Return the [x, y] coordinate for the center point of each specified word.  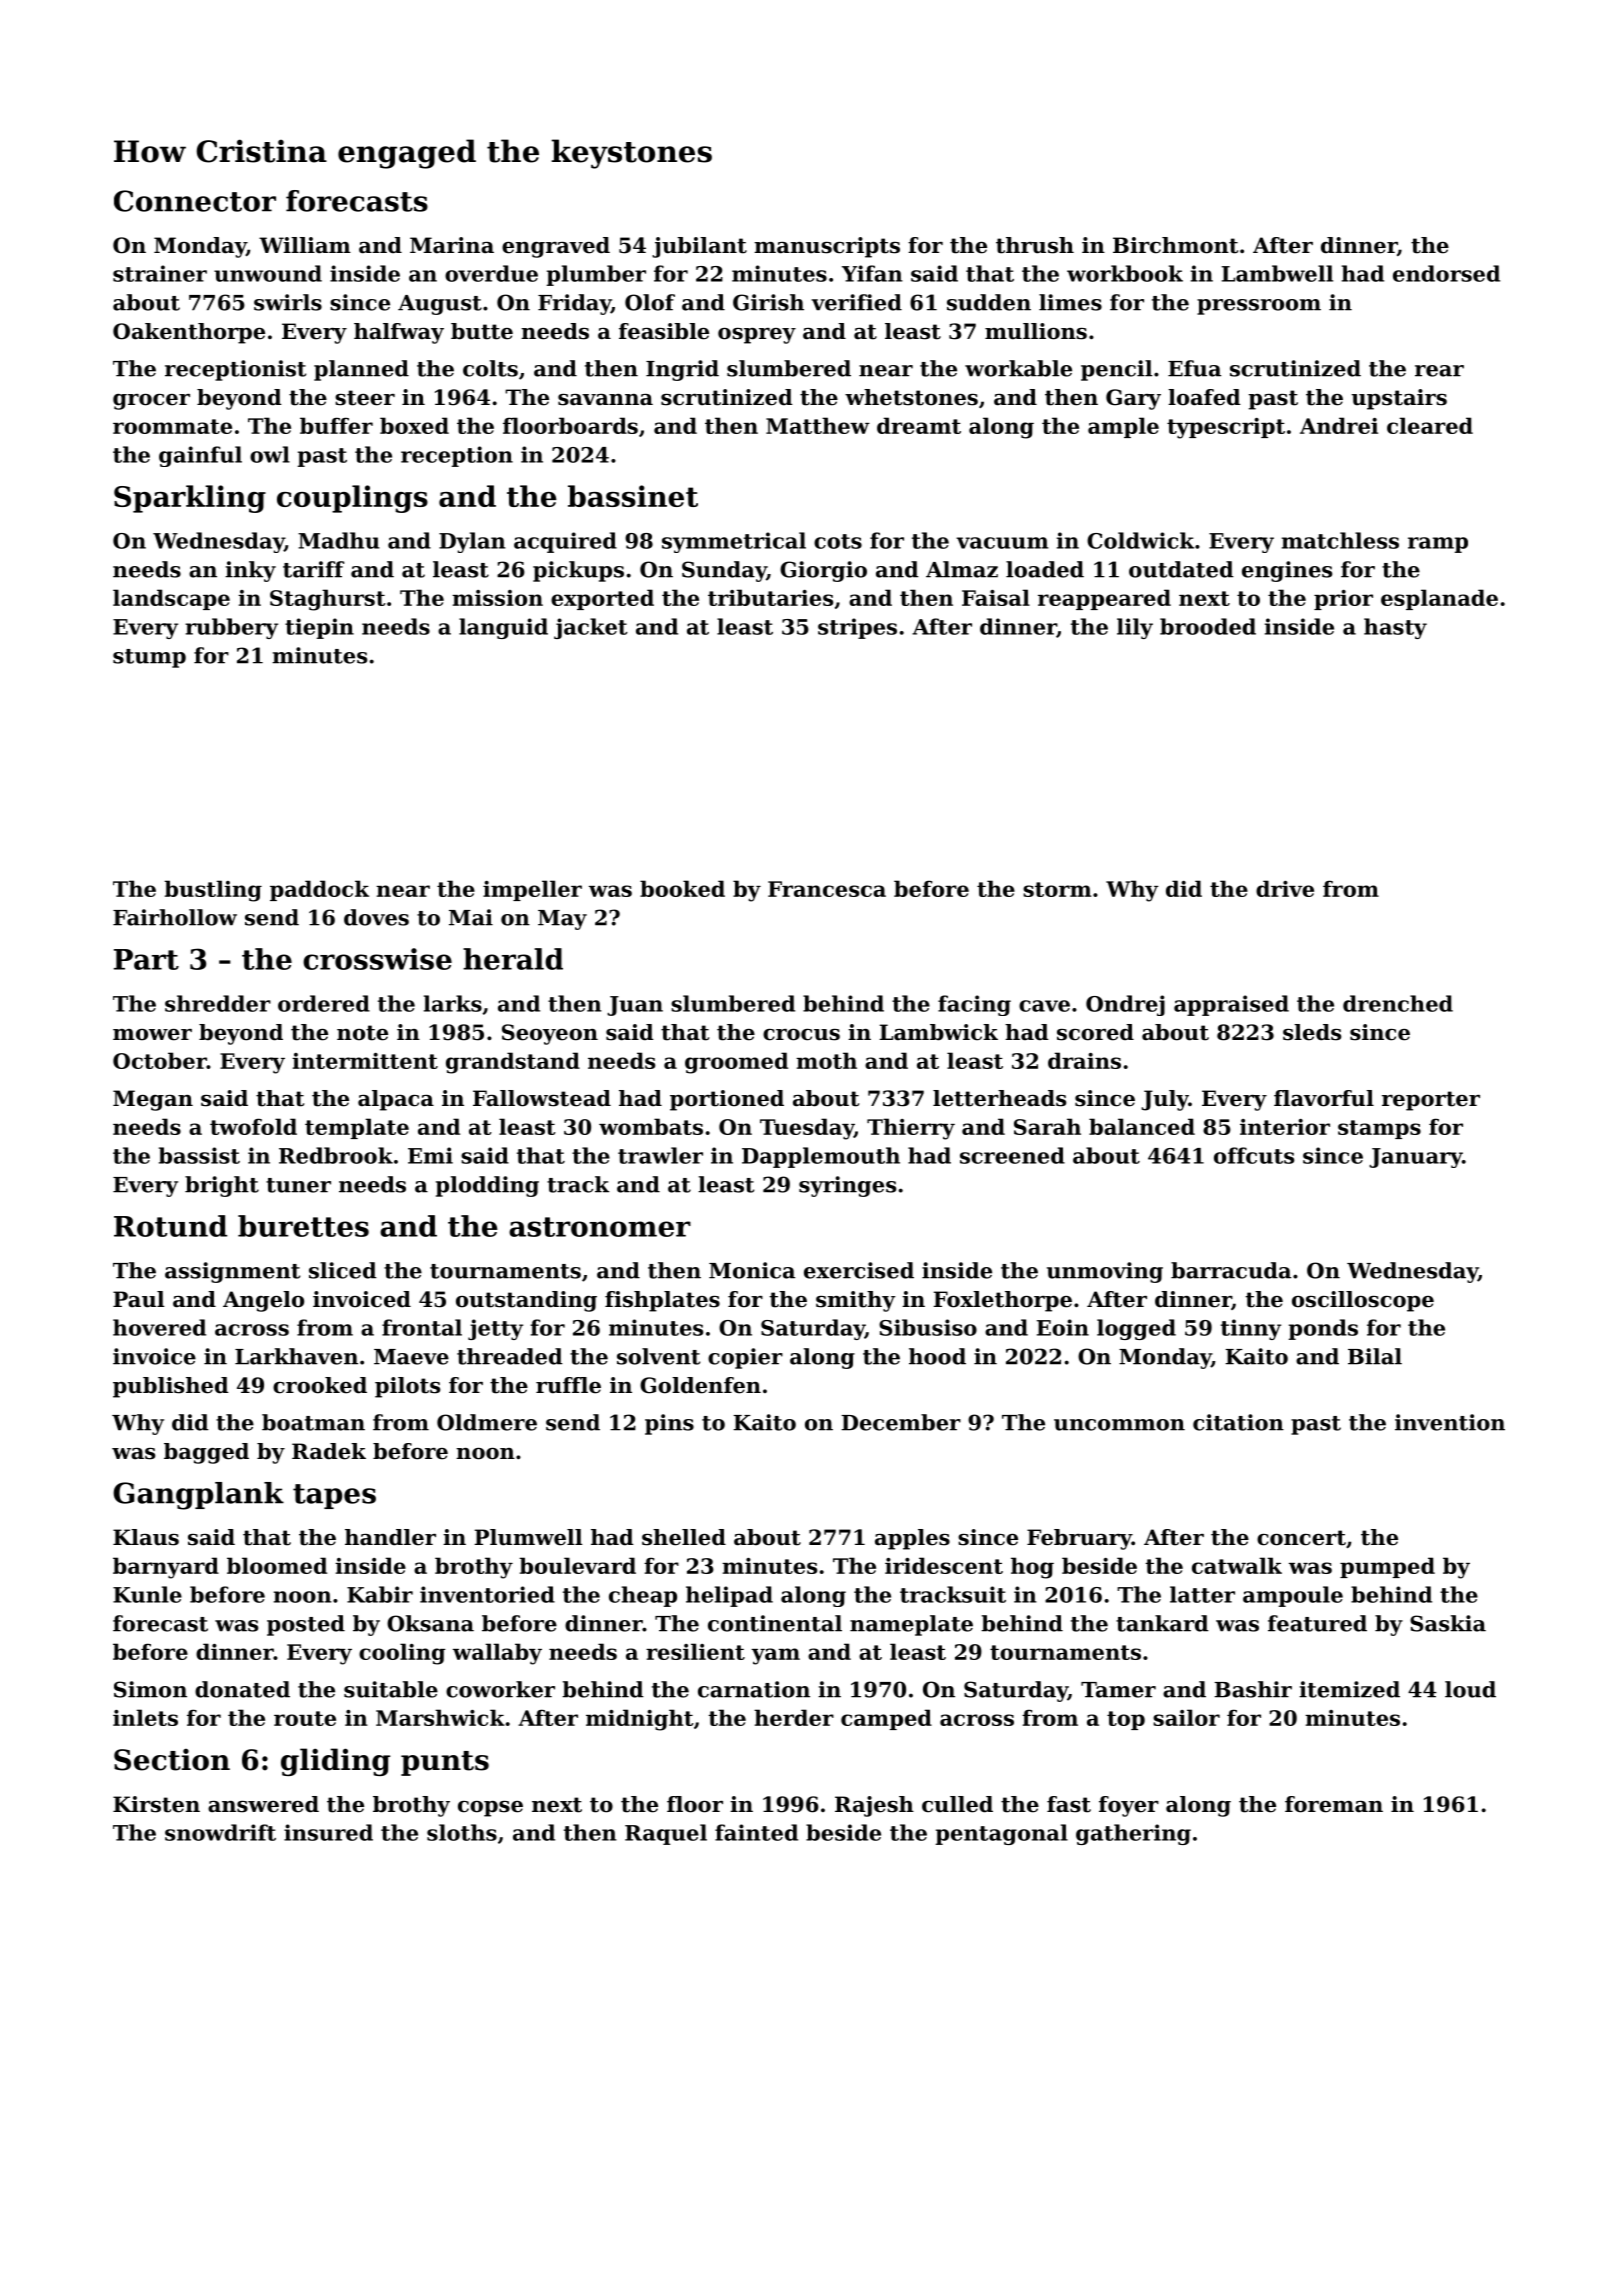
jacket [591, 628]
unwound [268, 273]
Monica [752, 1270]
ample [1123, 427]
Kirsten [156, 1804]
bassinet [633, 496]
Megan [153, 1100]
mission [497, 598]
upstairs [1399, 399]
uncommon [1119, 1425]
